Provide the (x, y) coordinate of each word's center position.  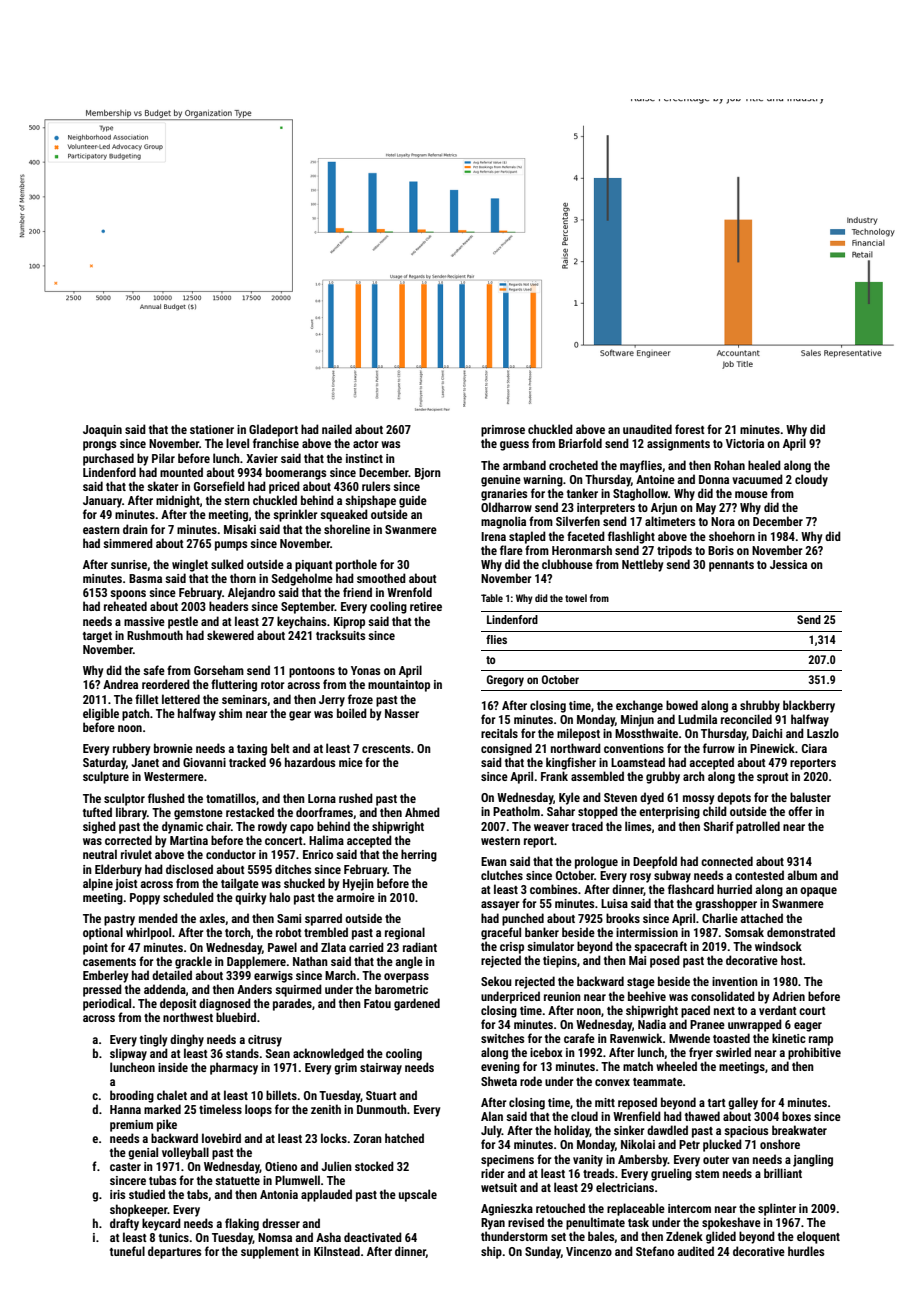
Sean (278, 1053)
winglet (190, 565)
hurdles (806, 1251)
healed (764, 465)
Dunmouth (382, 1109)
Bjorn (428, 474)
